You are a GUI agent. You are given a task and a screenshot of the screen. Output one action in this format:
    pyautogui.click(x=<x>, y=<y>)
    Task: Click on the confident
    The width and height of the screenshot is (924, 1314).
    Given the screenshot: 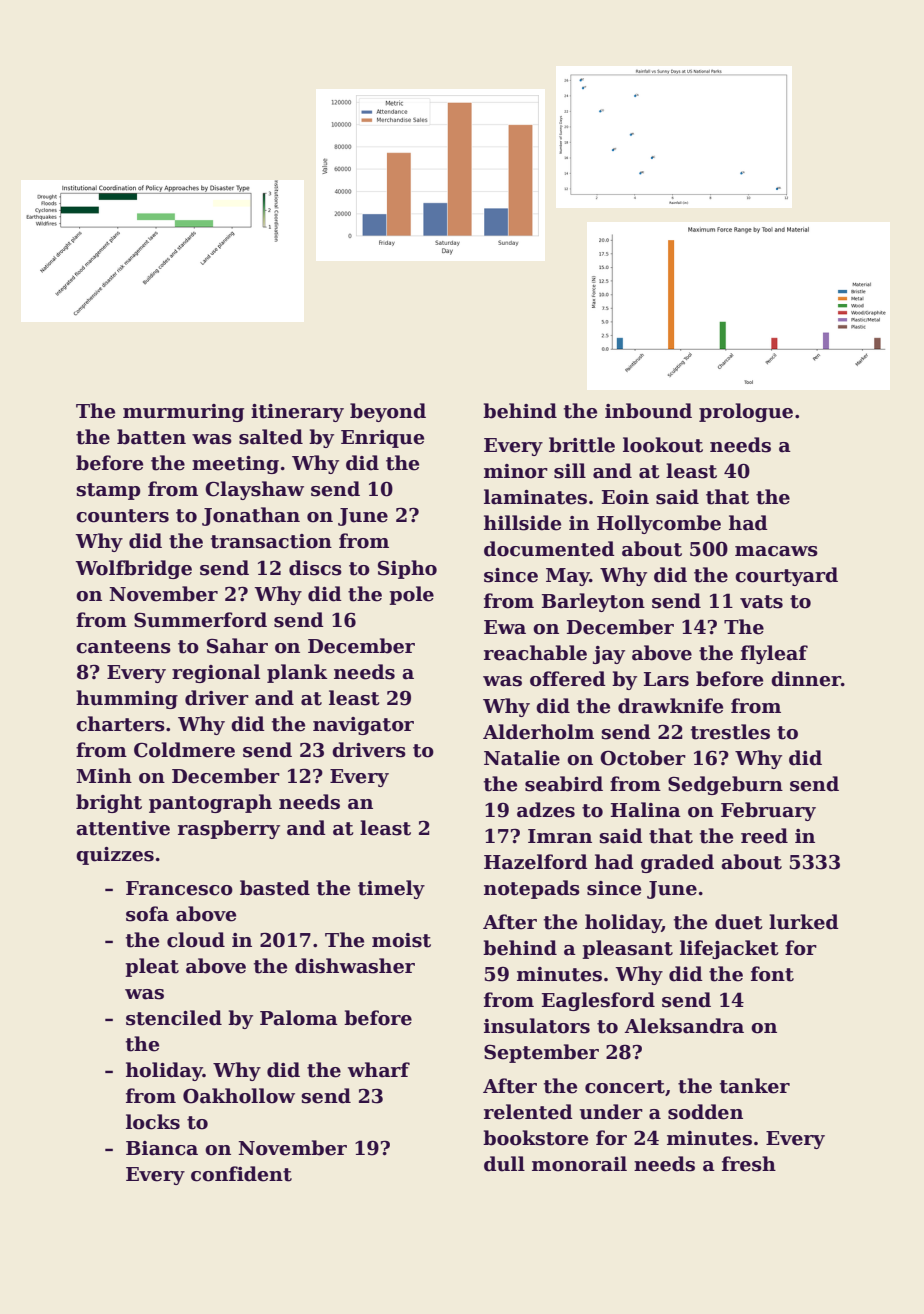 What is the action you would take?
    pyautogui.click(x=241, y=1174)
